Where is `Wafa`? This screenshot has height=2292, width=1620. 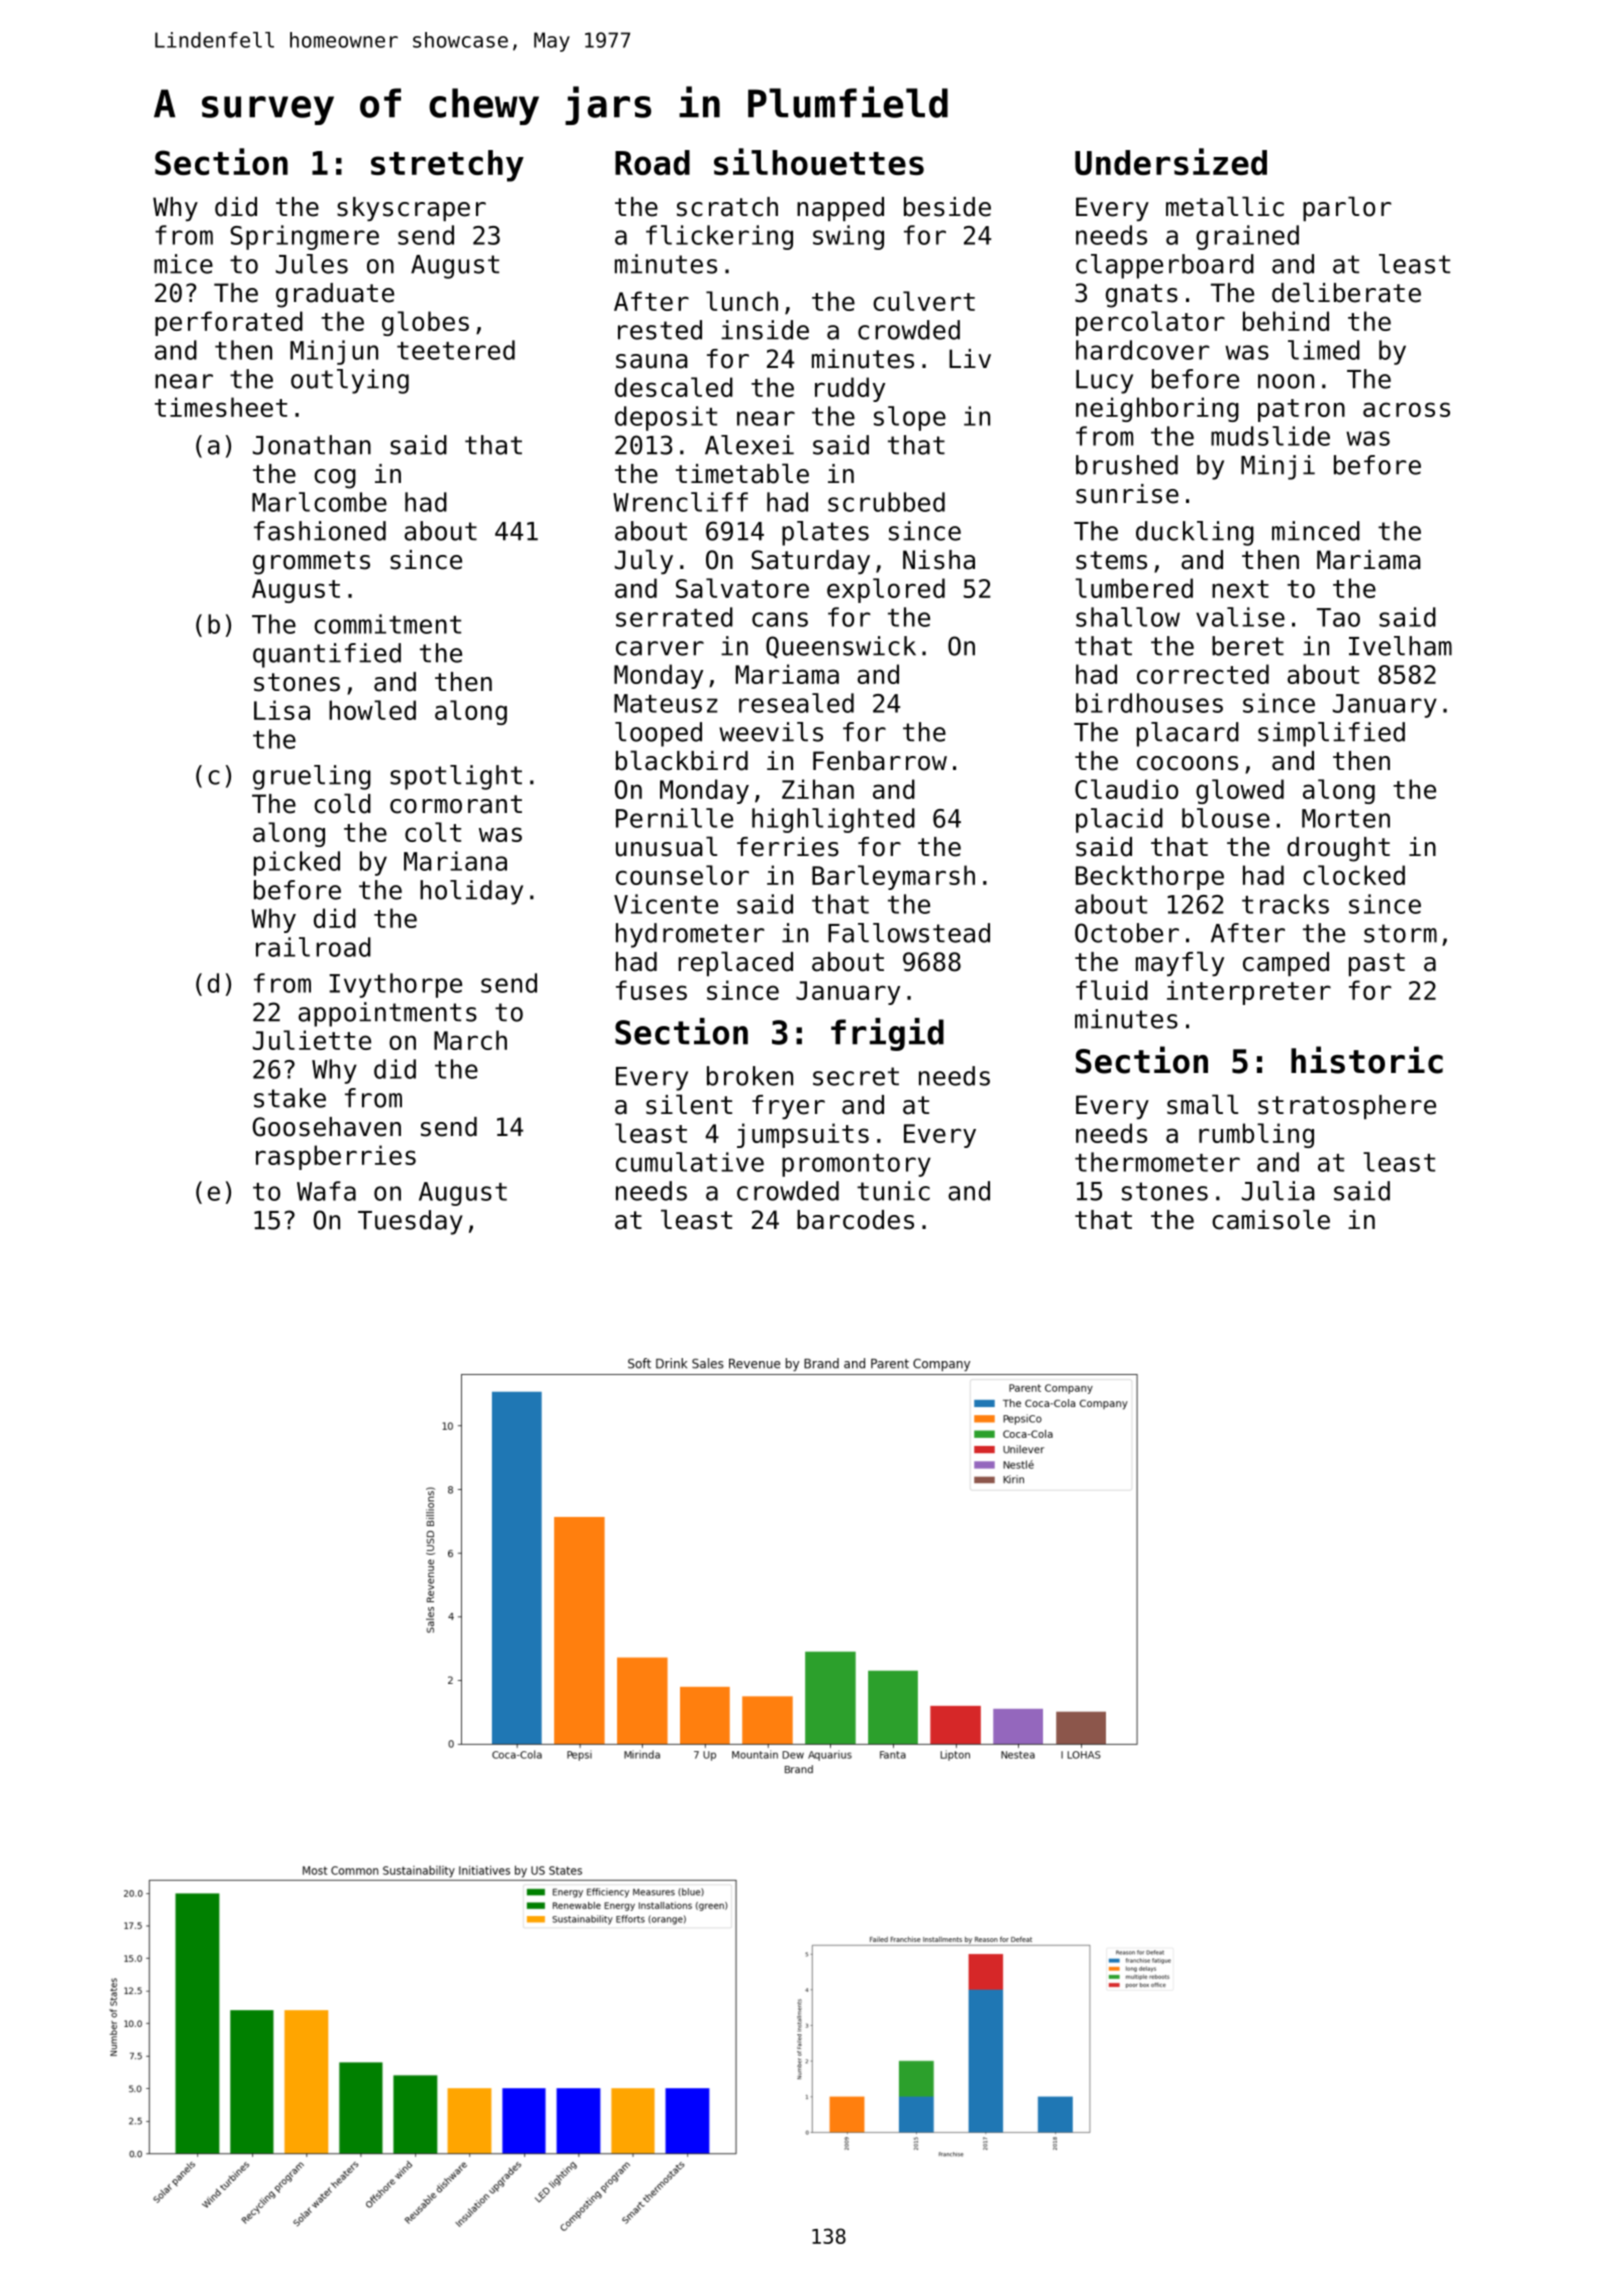 Wafa is located at coordinates (326, 1191).
